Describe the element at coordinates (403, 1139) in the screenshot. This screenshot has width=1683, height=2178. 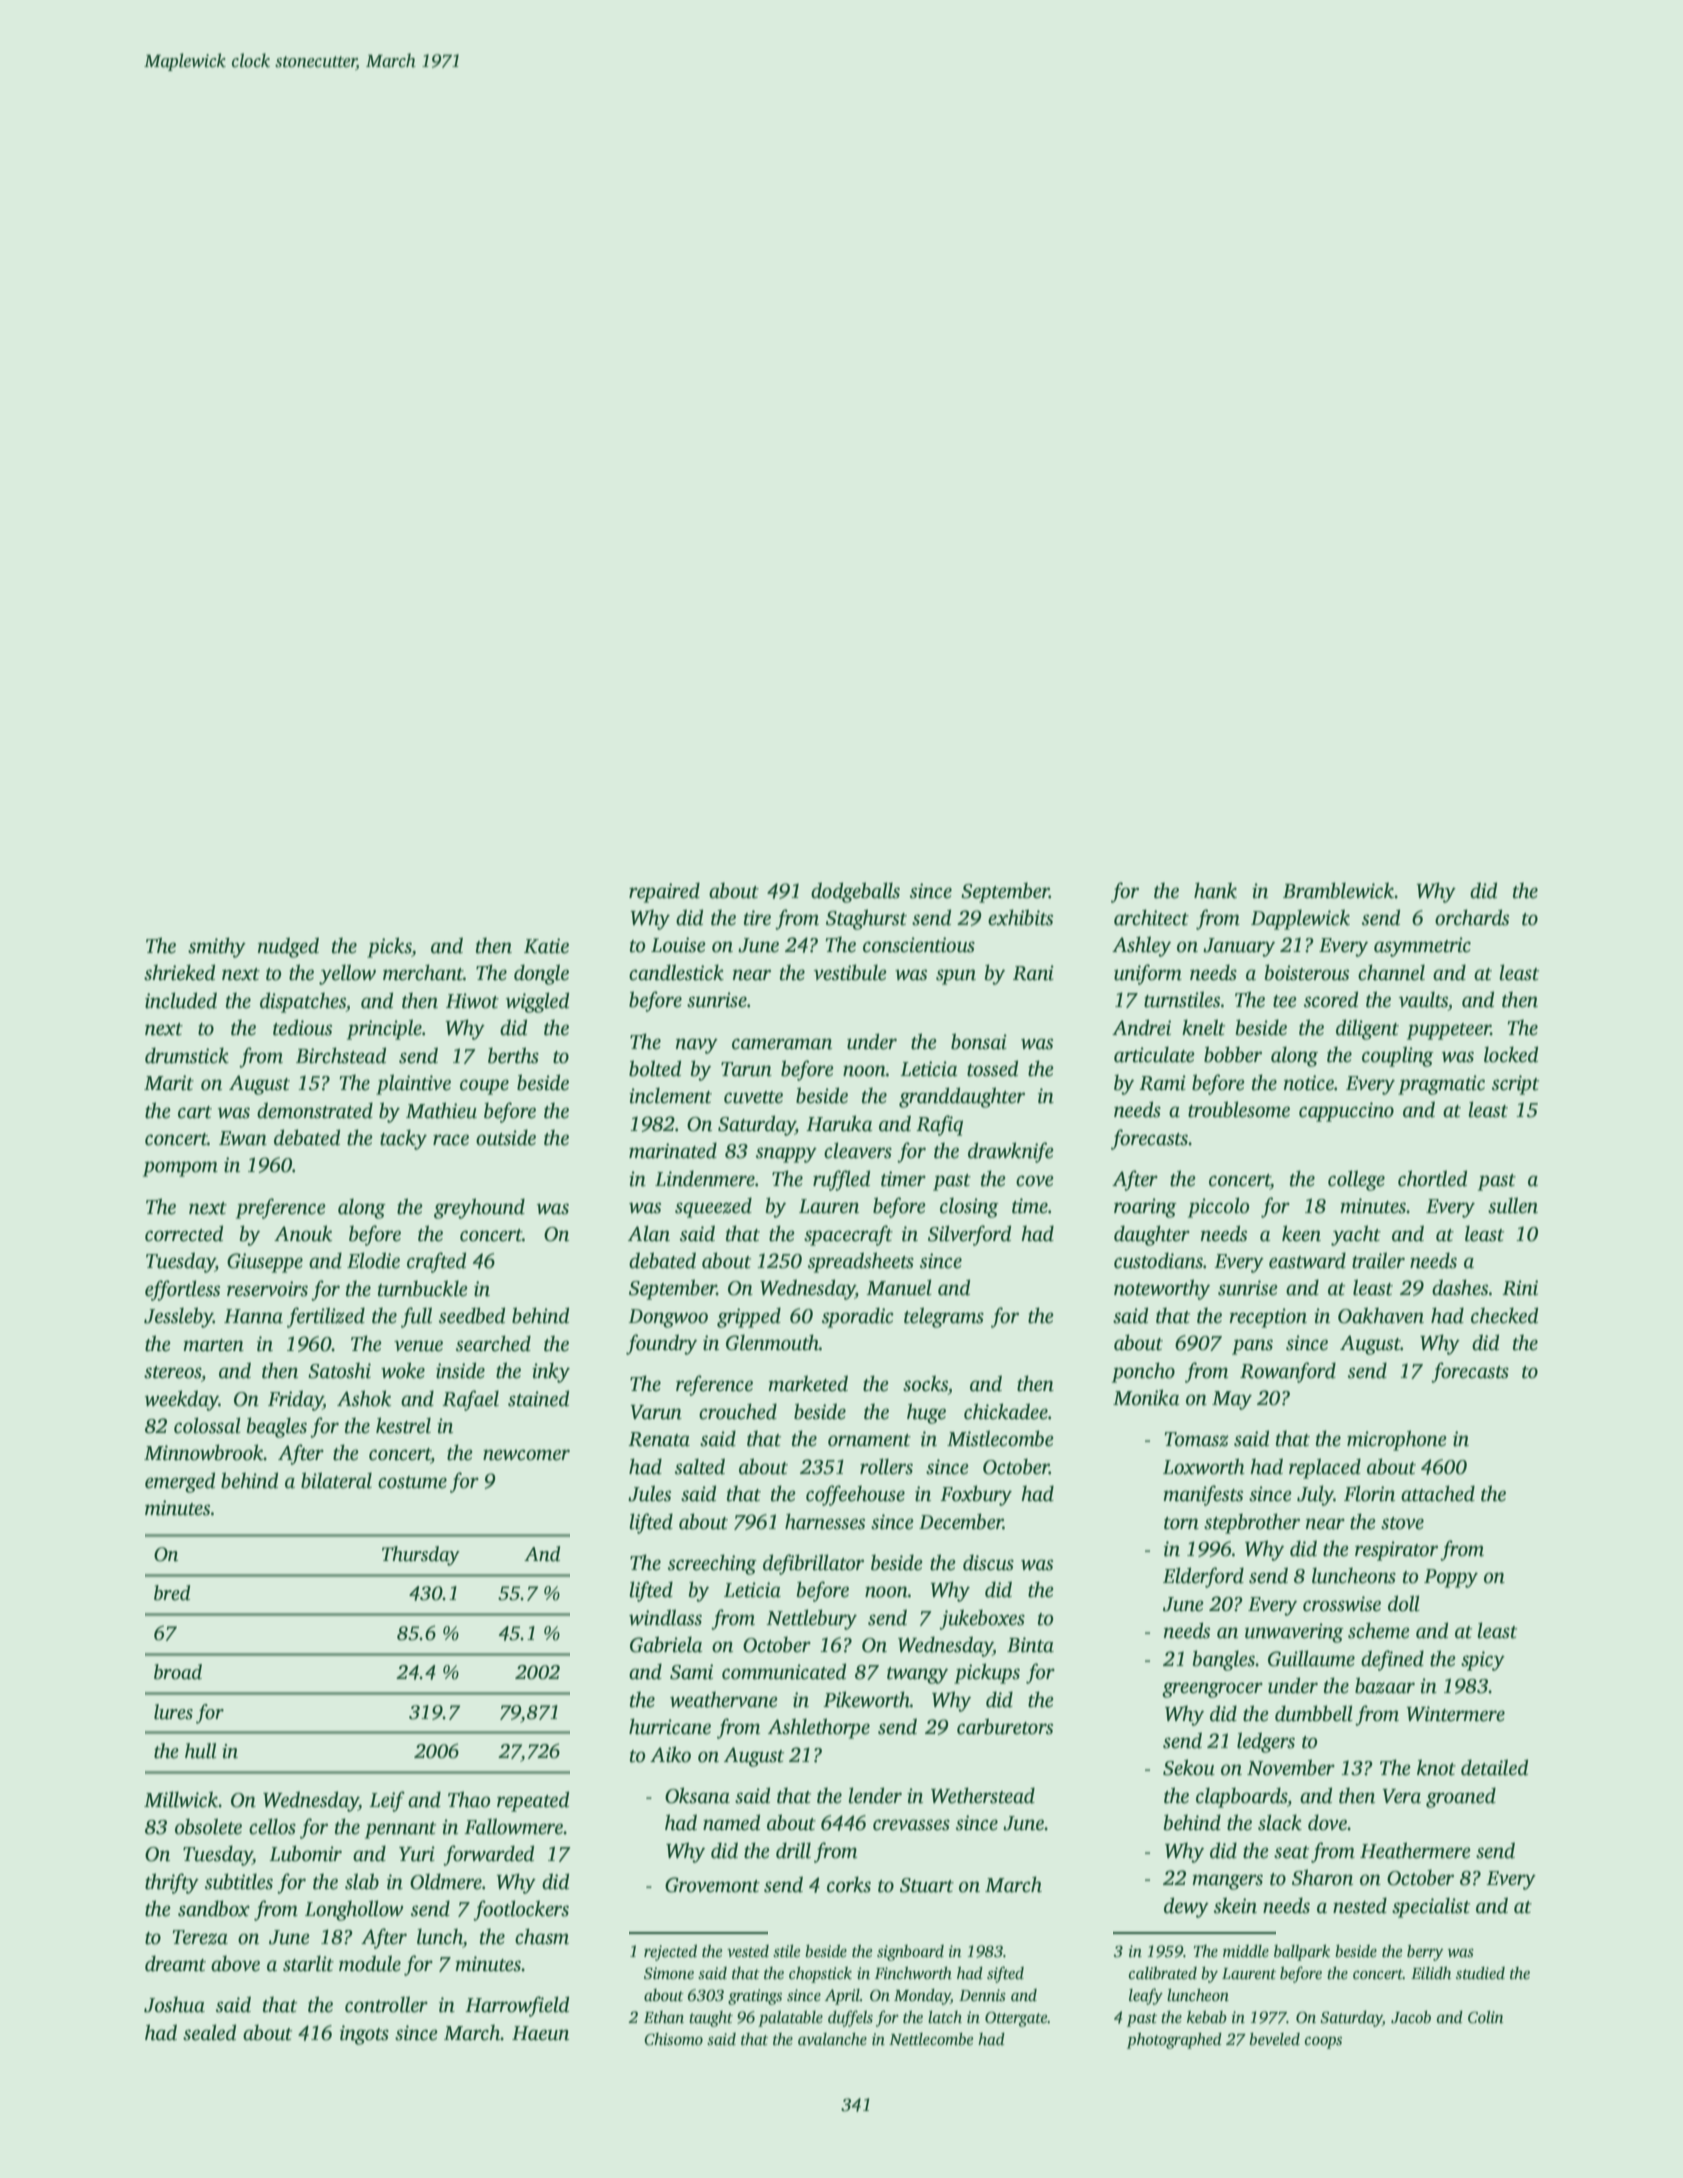
I see `tacky` at that location.
